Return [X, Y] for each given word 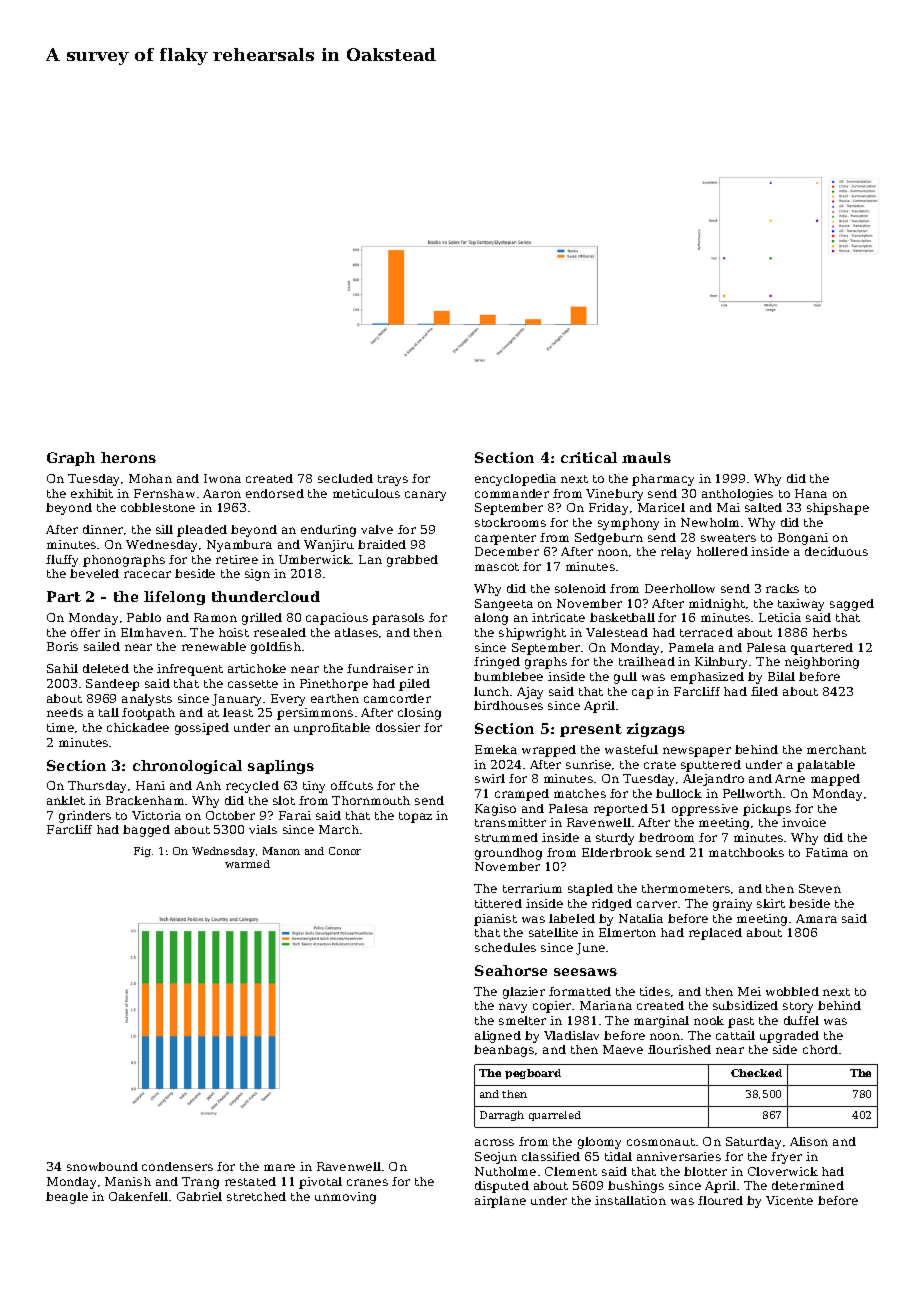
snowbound [102, 1166]
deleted [106, 668]
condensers [177, 1166]
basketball [622, 617]
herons [128, 457]
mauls [646, 457]
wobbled [792, 991]
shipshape [838, 509]
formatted [580, 991]
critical [589, 457]
